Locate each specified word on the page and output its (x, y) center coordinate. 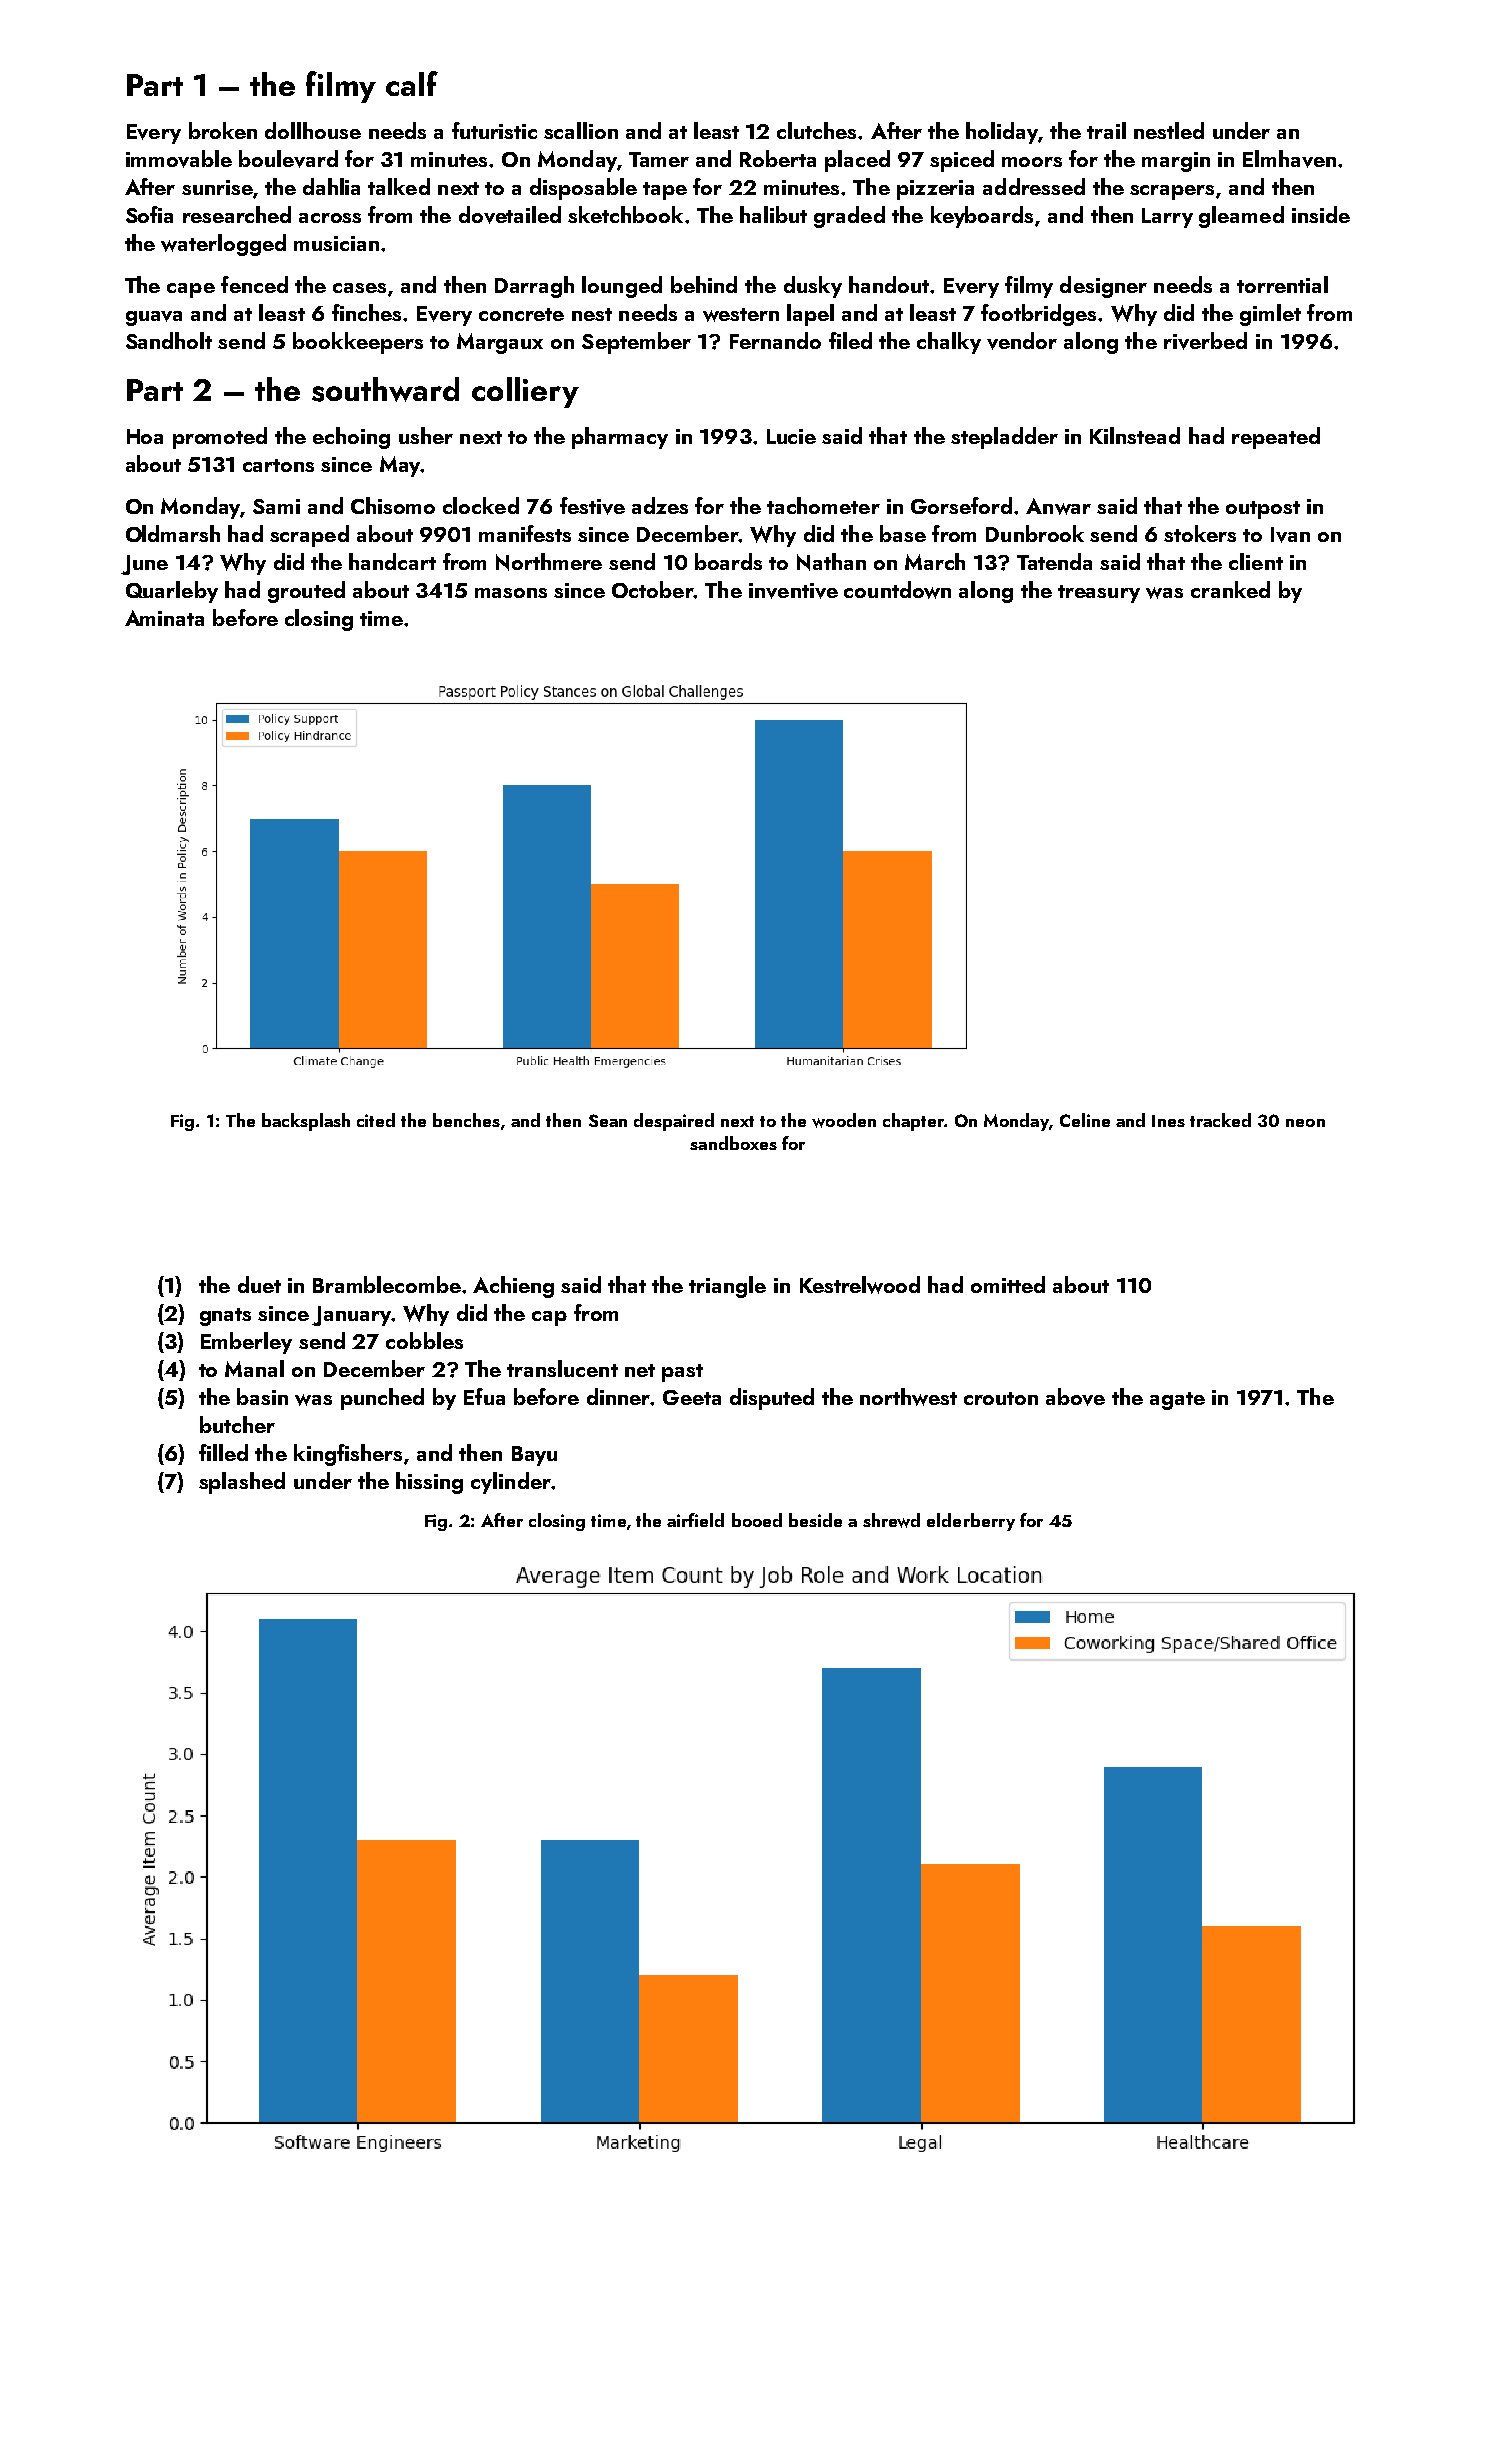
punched (382, 1399)
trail (1106, 130)
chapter (913, 1122)
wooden (844, 1120)
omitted (1008, 1284)
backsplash (306, 1122)
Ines (1168, 1121)
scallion (581, 130)
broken (223, 130)
